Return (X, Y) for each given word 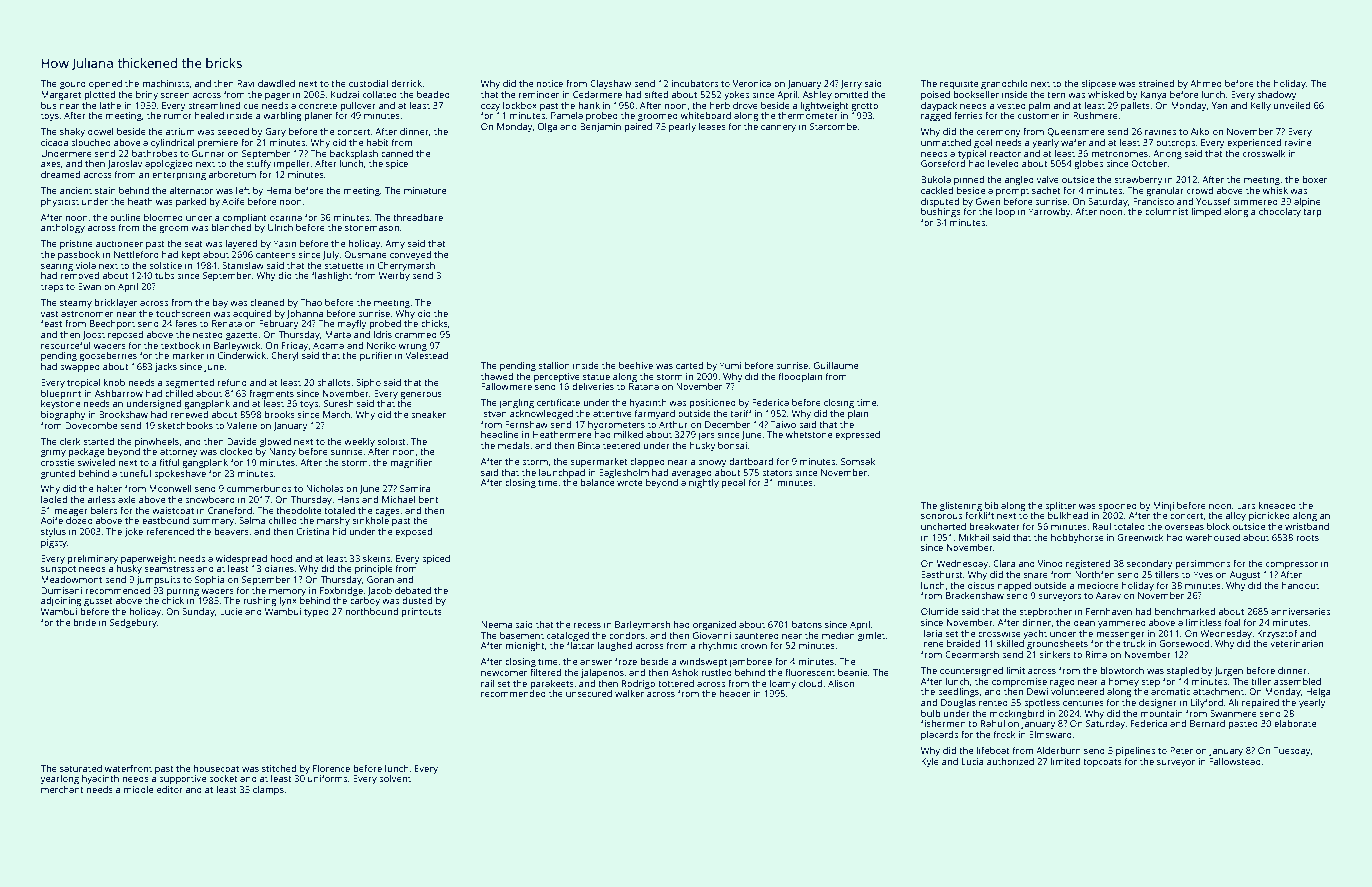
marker (188, 355)
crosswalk (1264, 153)
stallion (554, 365)
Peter (1181, 750)
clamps (268, 790)
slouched (91, 142)
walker (629, 693)
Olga (547, 127)
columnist (1166, 211)
